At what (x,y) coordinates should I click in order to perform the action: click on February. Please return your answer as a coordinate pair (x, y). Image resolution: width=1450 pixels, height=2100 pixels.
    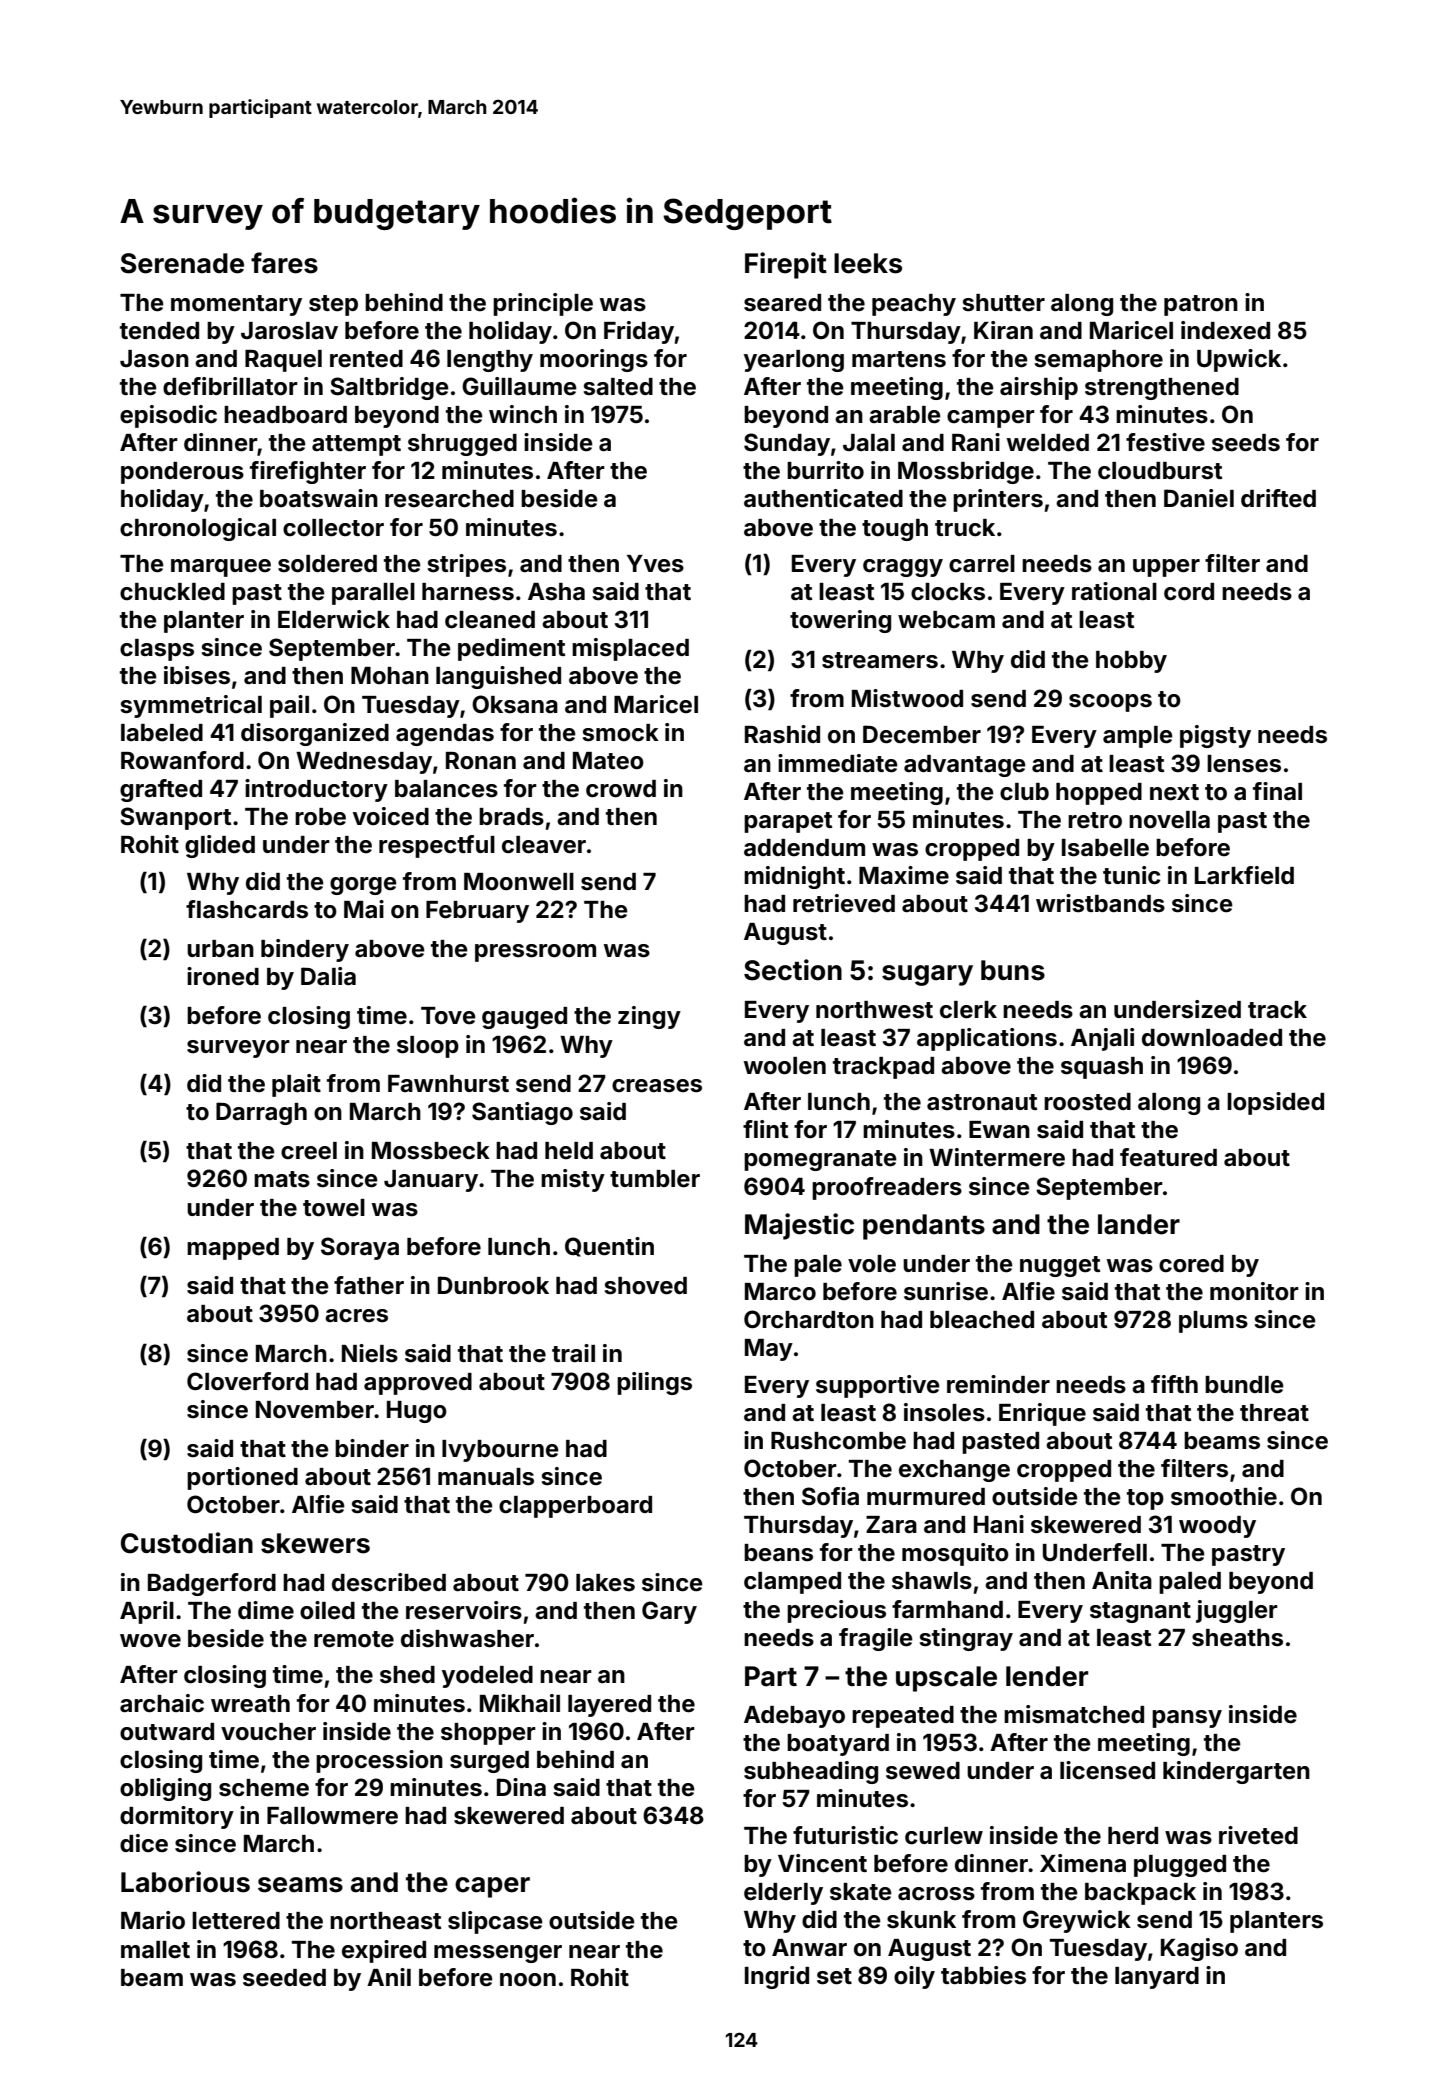
    Looking at the image, I should click on (477, 912).
